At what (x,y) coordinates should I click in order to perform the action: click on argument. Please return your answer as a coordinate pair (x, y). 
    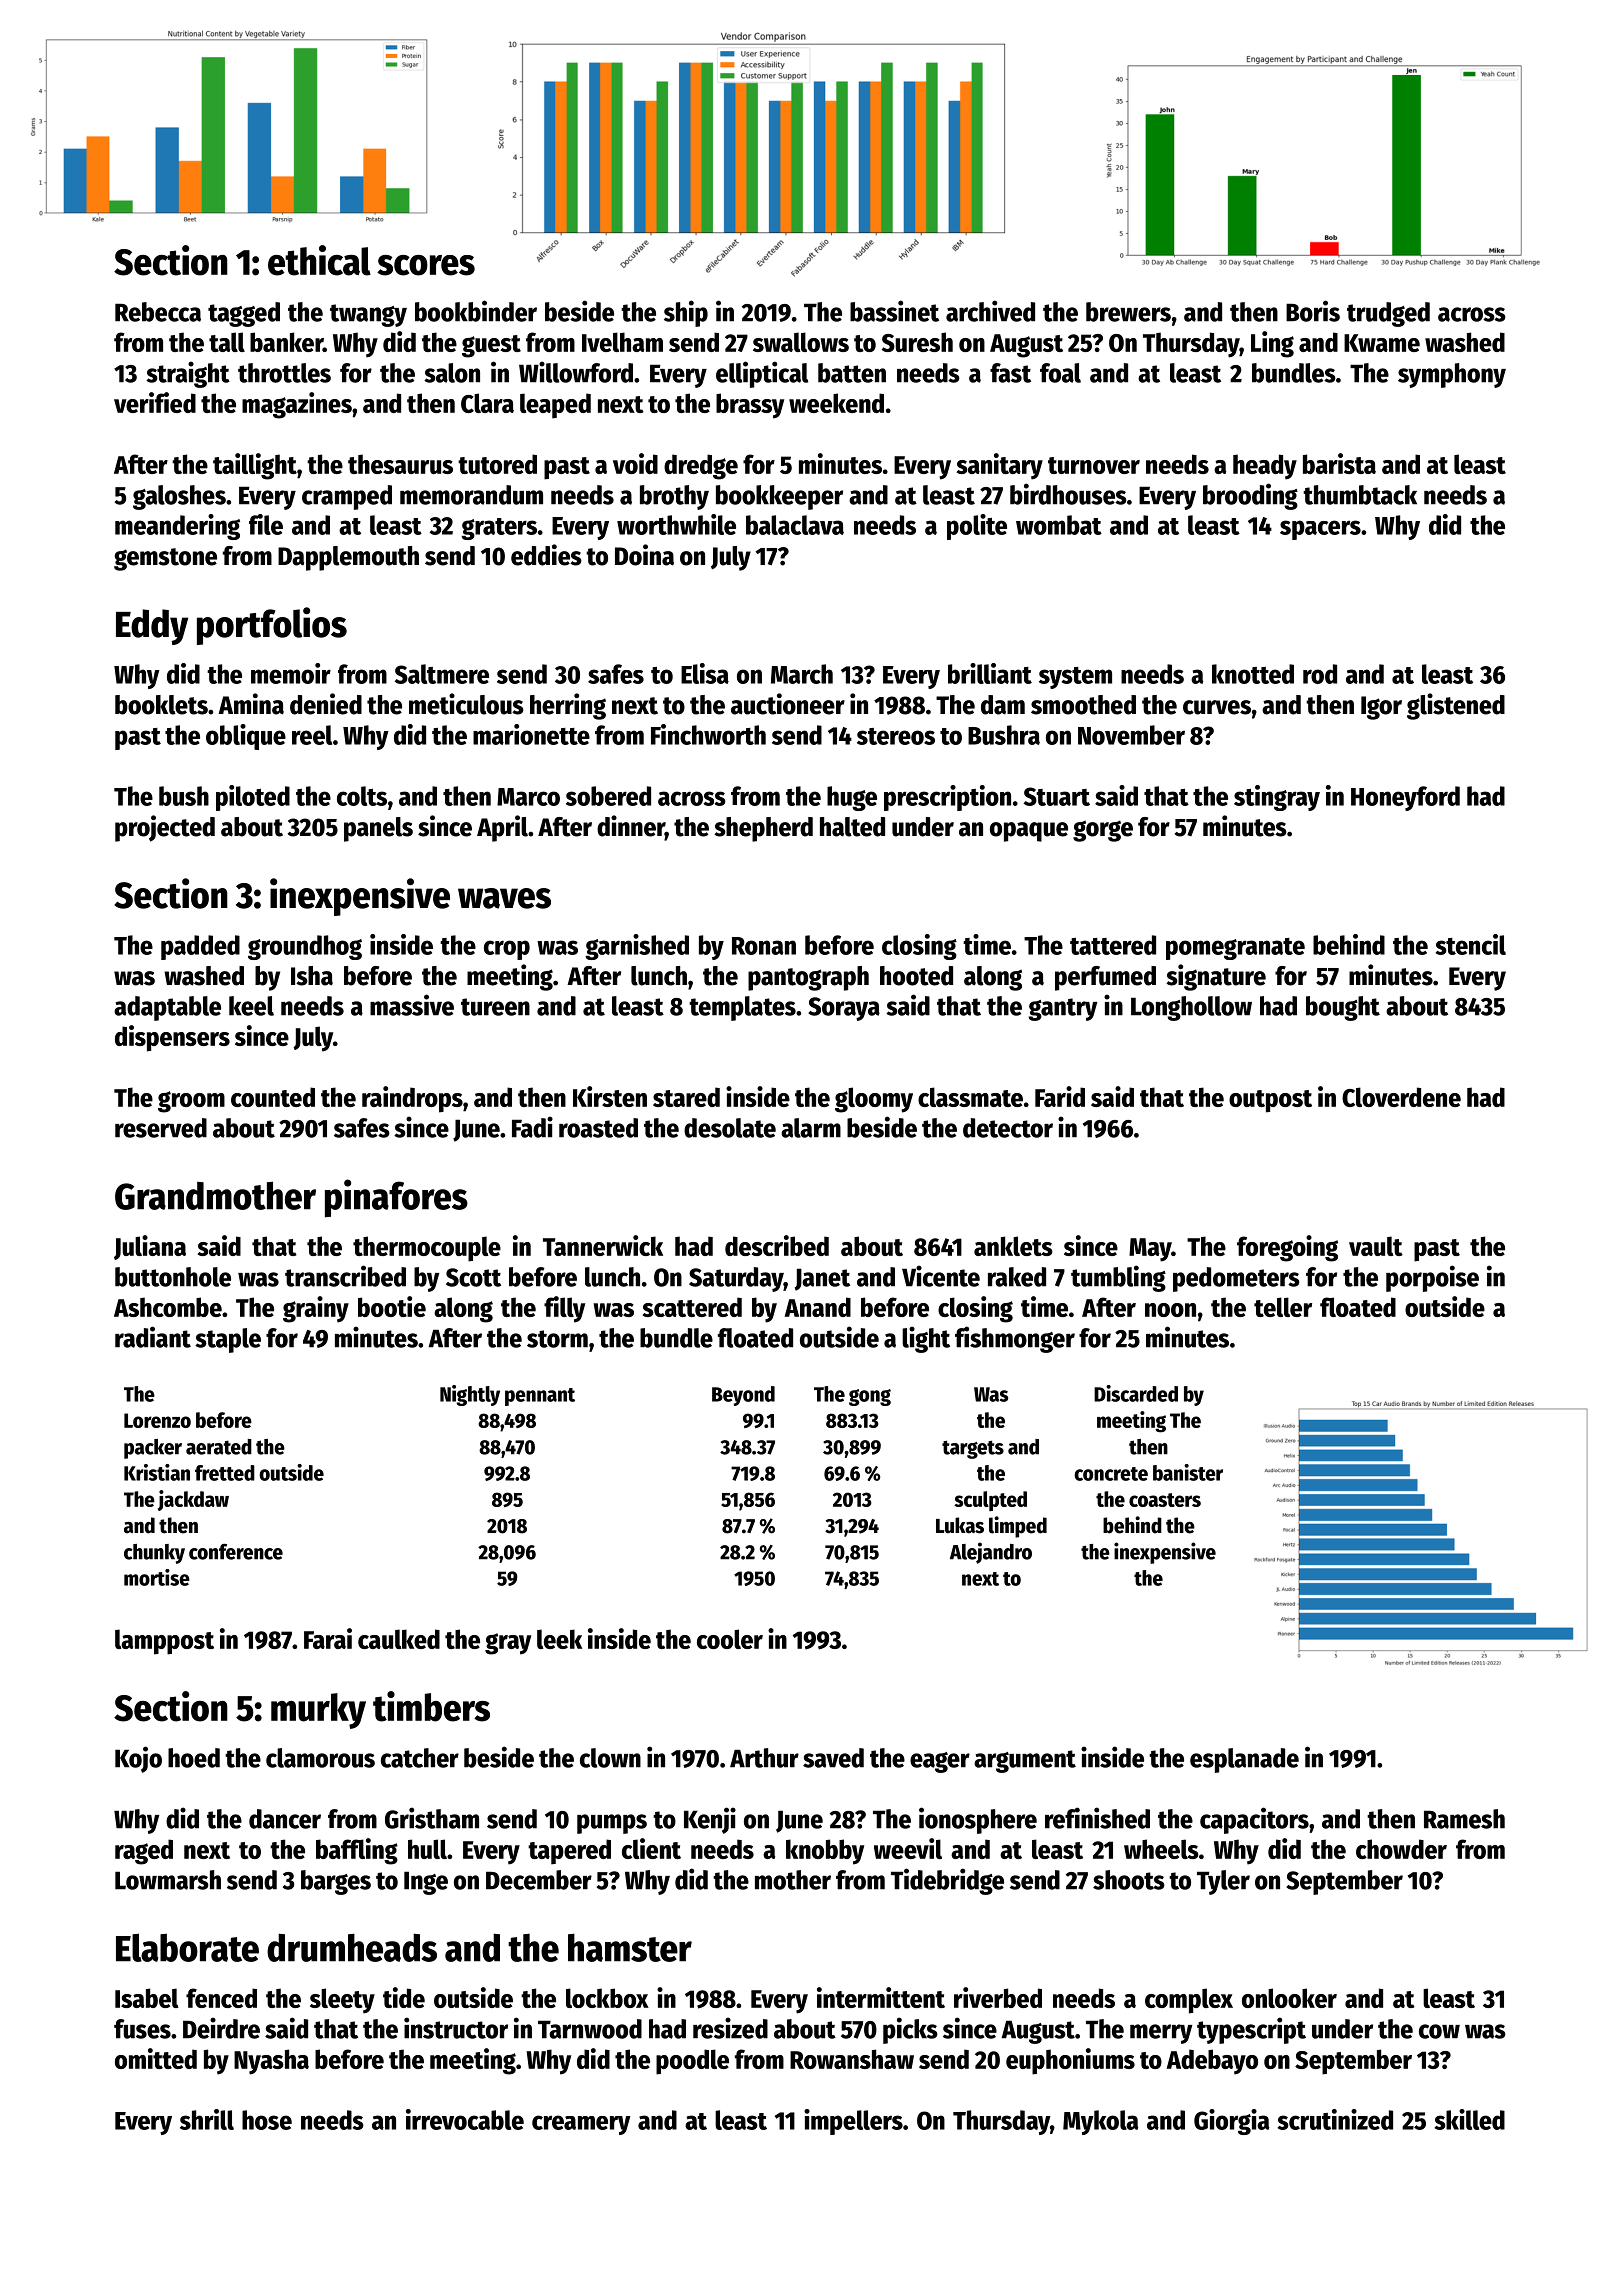
    Looking at the image, I should click on (1025, 1761).
